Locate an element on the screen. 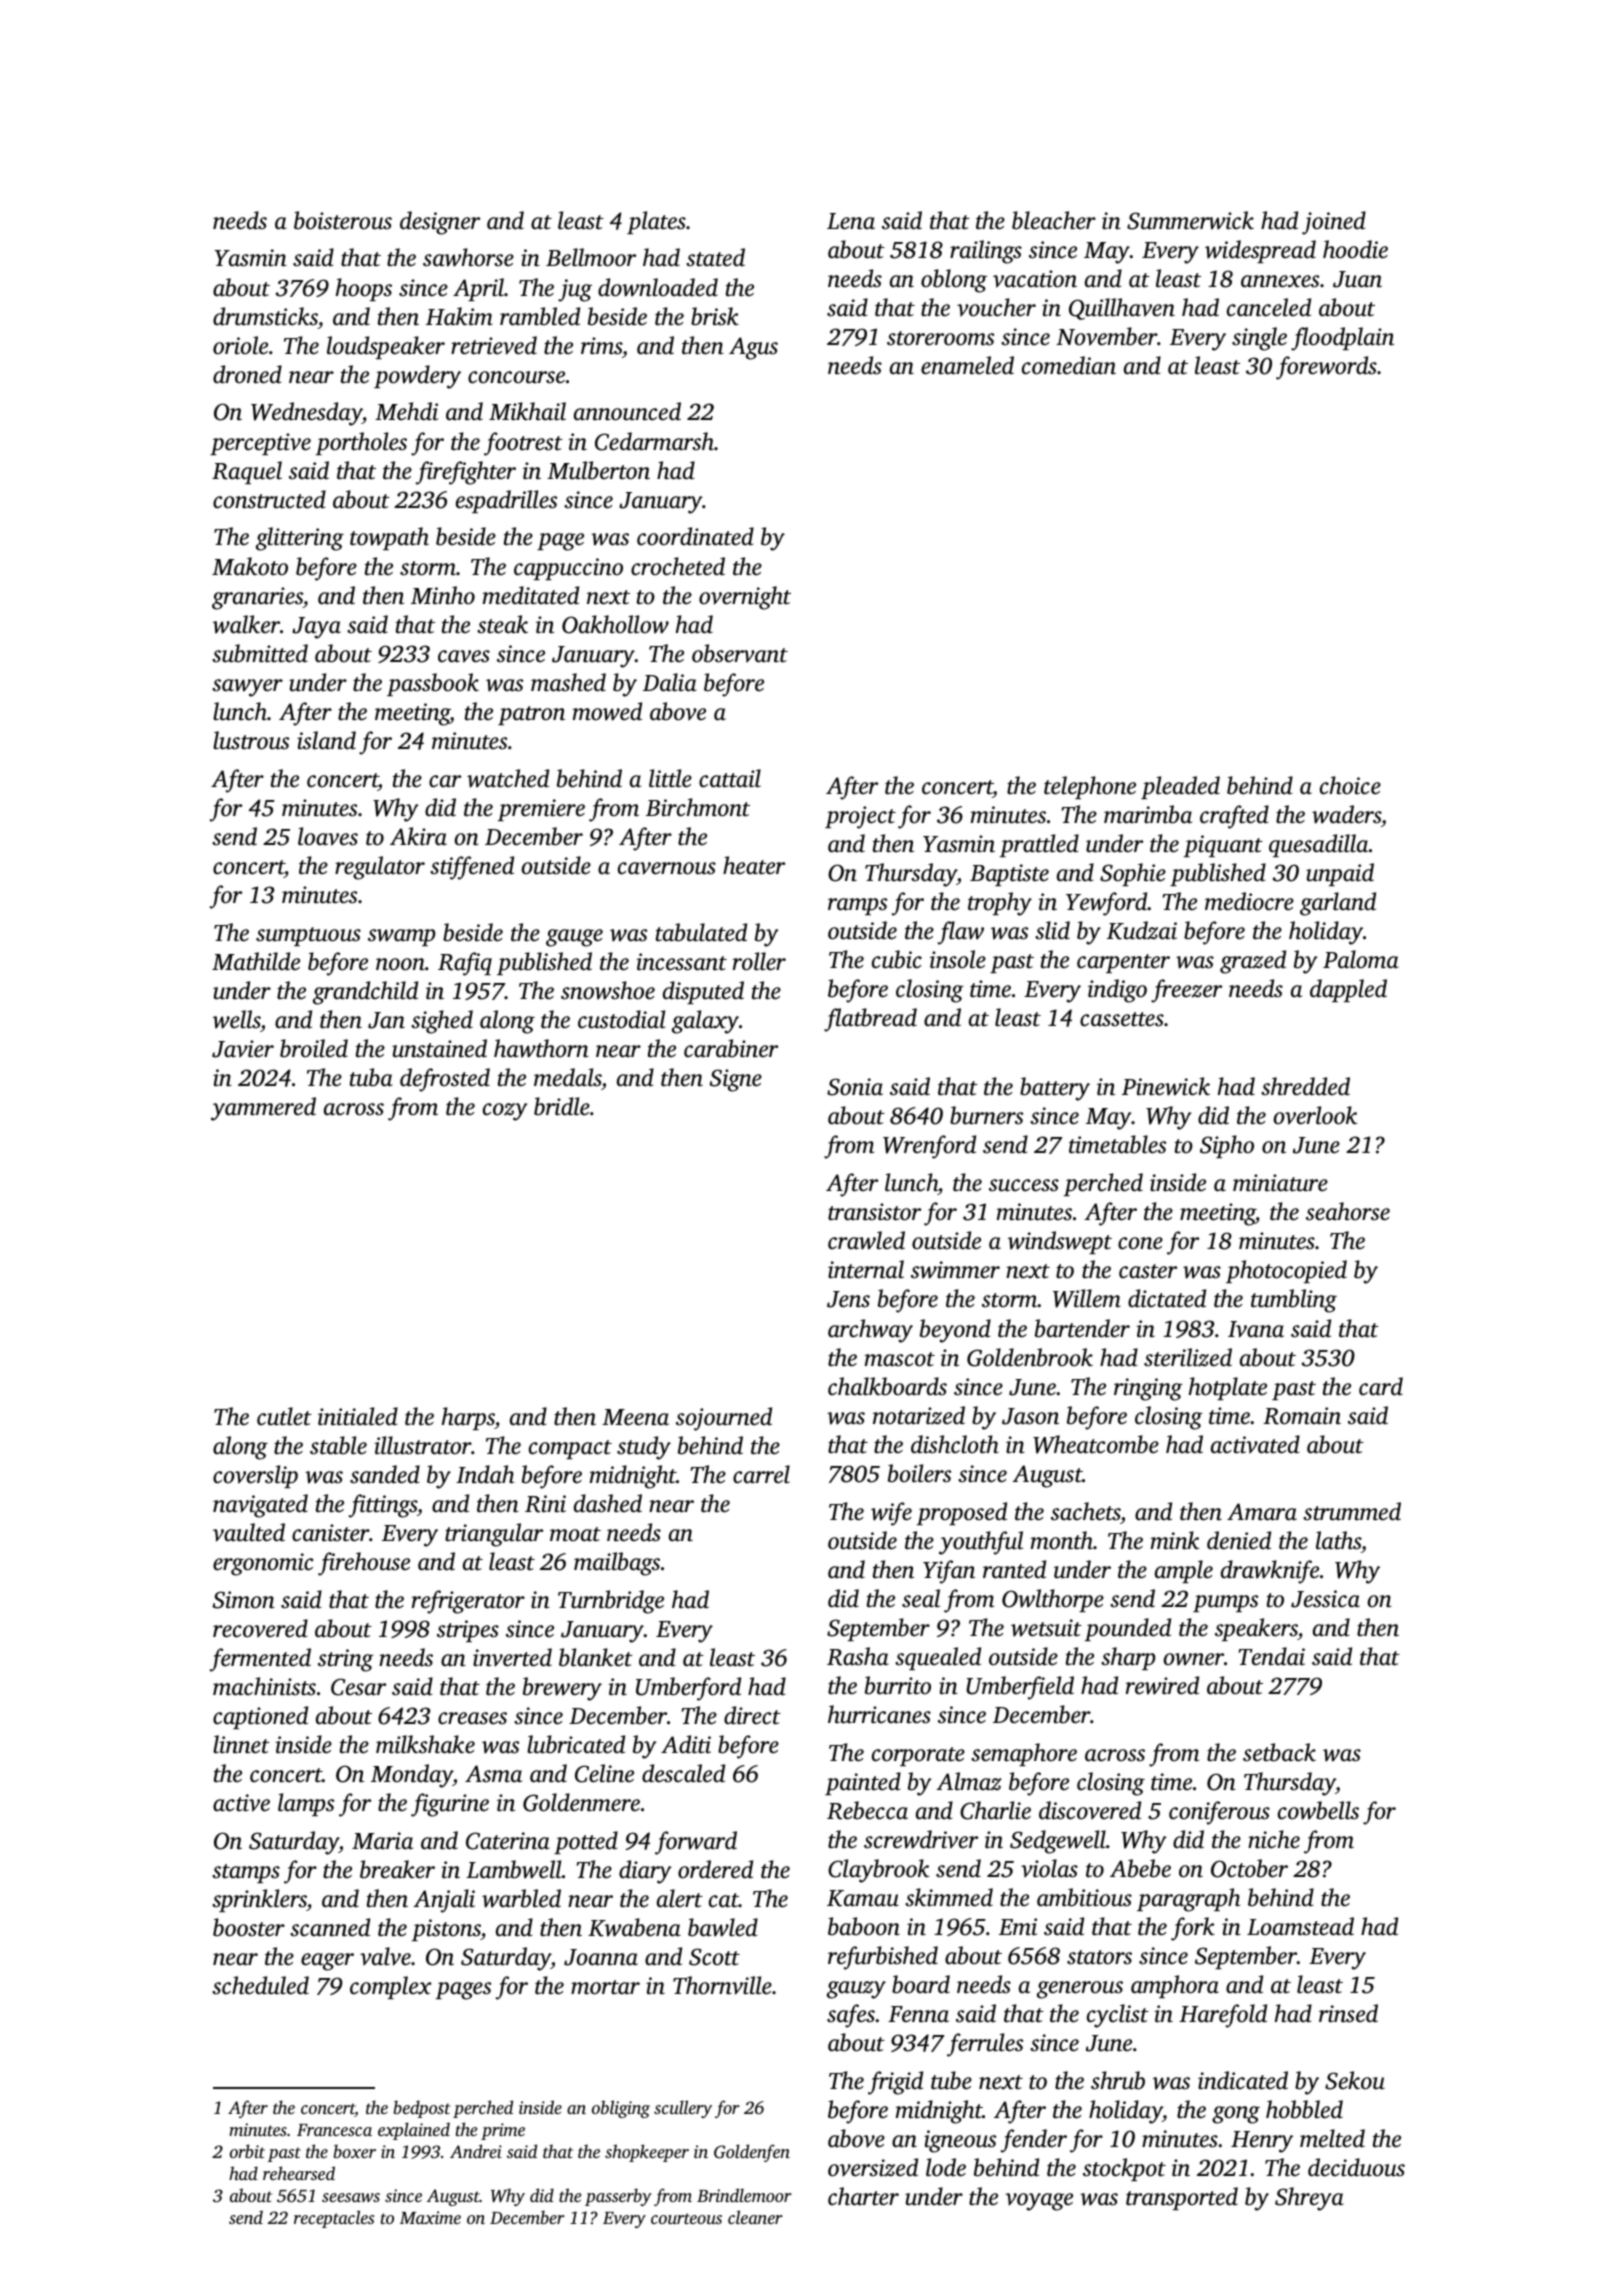 This screenshot has width=1620, height=2292. forward is located at coordinates (696, 1843).
